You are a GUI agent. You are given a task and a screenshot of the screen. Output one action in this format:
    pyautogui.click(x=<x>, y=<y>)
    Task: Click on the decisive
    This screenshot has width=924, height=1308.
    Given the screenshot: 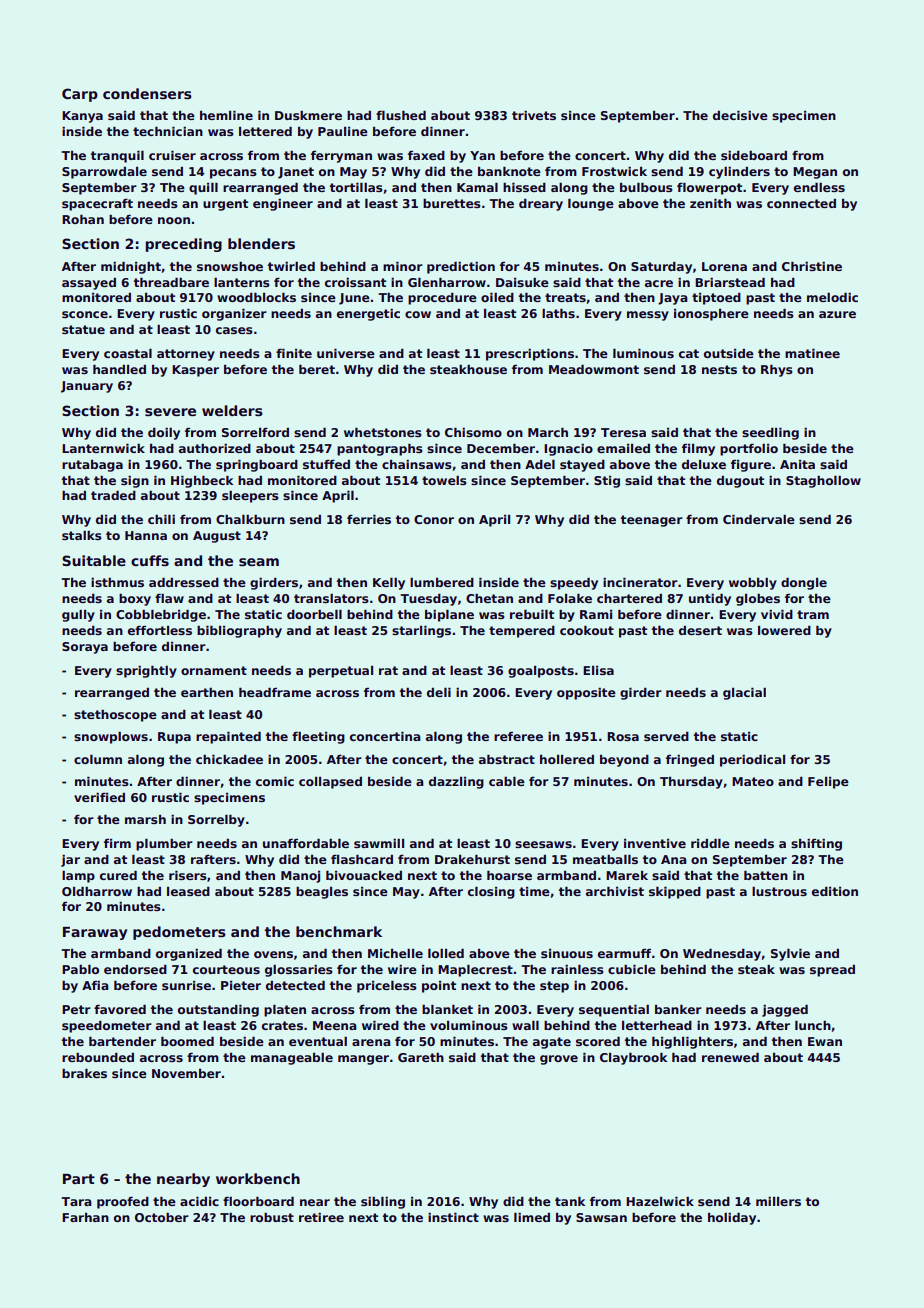 What is the action you would take?
    pyautogui.click(x=740, y=115)
